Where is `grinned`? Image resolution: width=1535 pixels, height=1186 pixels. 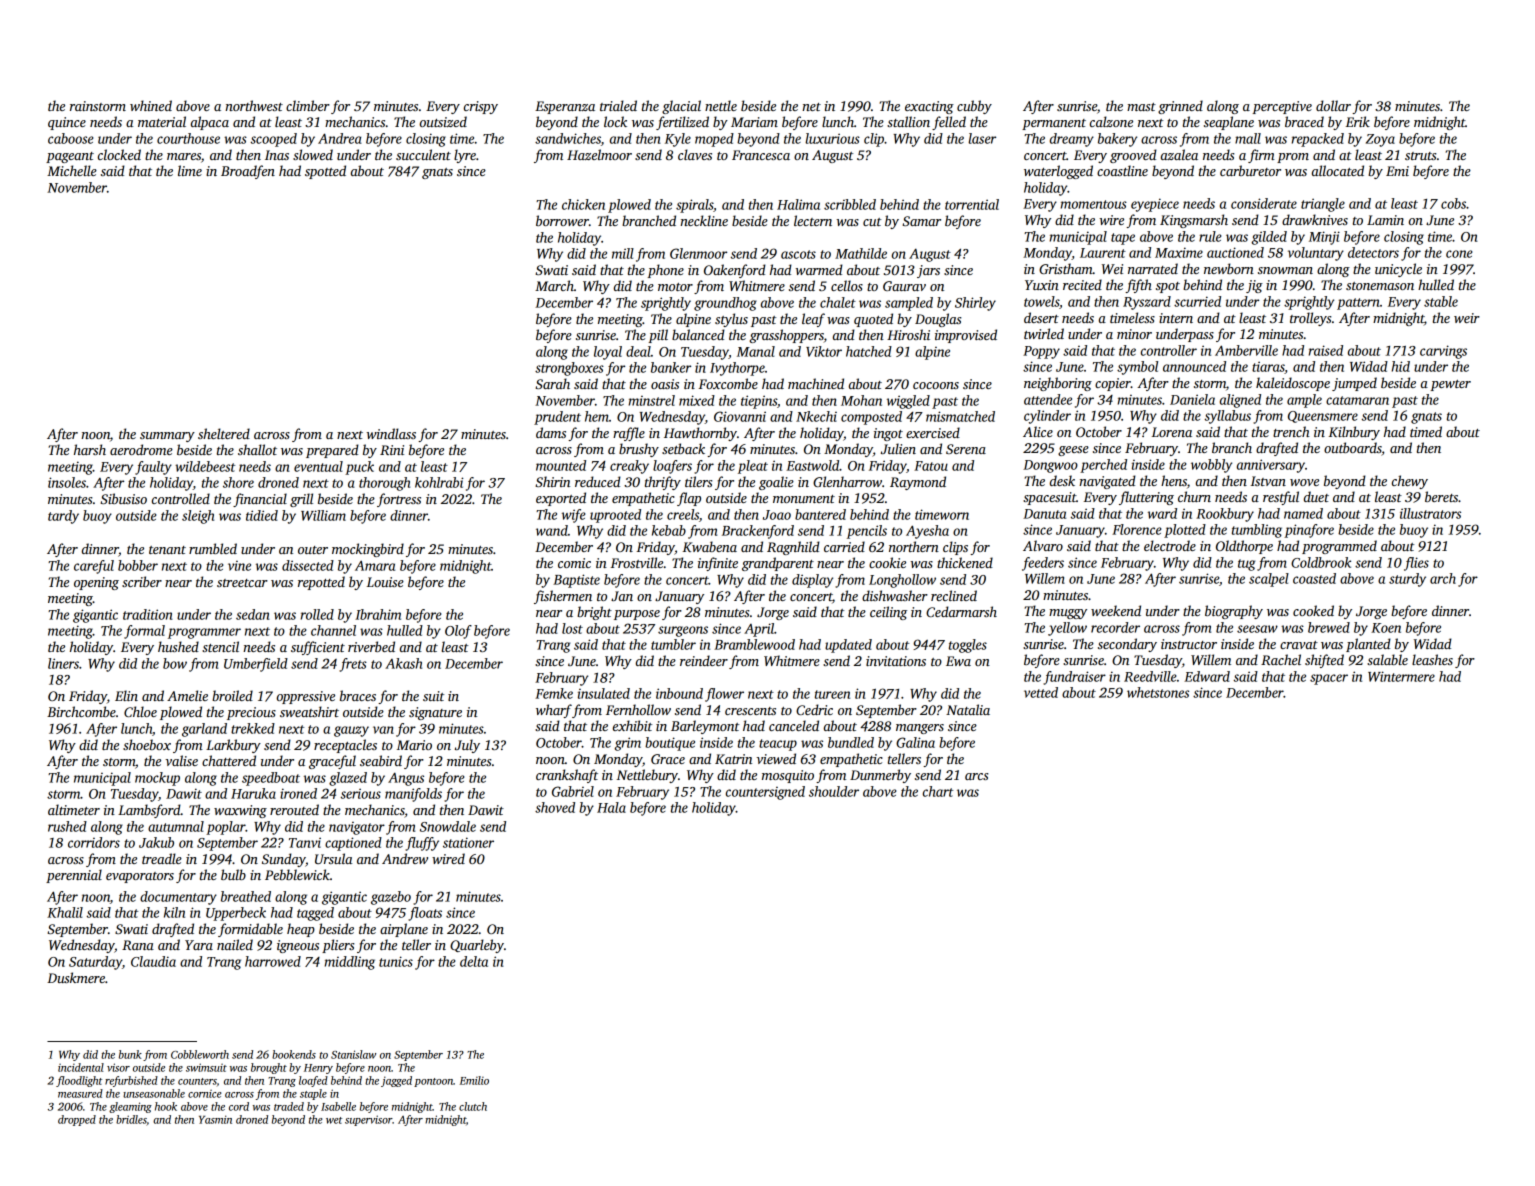
grinned is located at coordinates (1180, 107).
